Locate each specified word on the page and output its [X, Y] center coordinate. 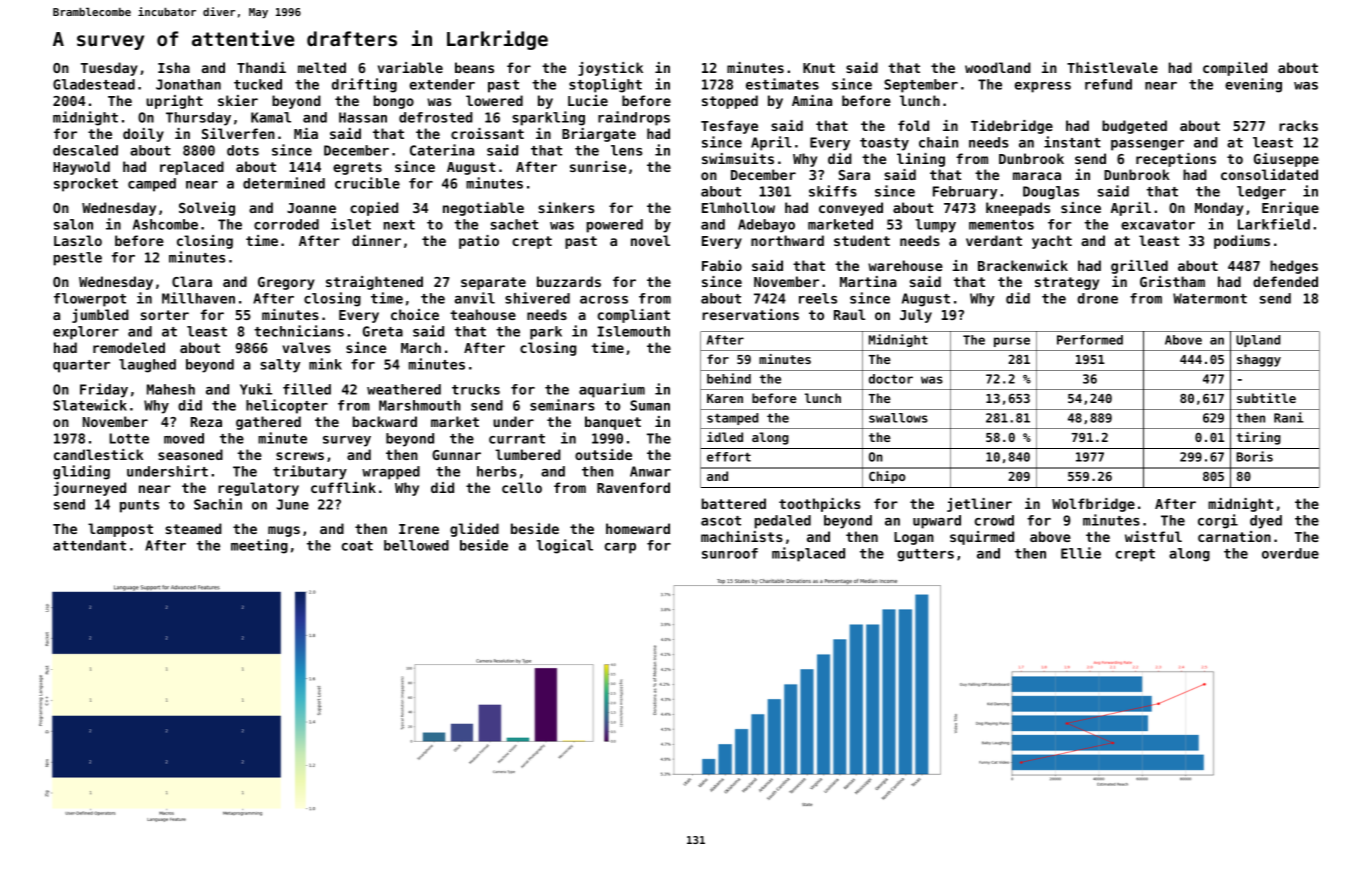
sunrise [598, 166]
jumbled [100, 316]
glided [474, 530]
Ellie [1081, 553]
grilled [1139, 267]
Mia [306, 133]
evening [1253, 85]
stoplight [605, 85]
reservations [750, 314]
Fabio [722, 265]
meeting [259, 546]
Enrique [1290, 209]
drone [1097, 298]
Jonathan [188, 84]
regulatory [258, 489]
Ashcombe [165, 224]
